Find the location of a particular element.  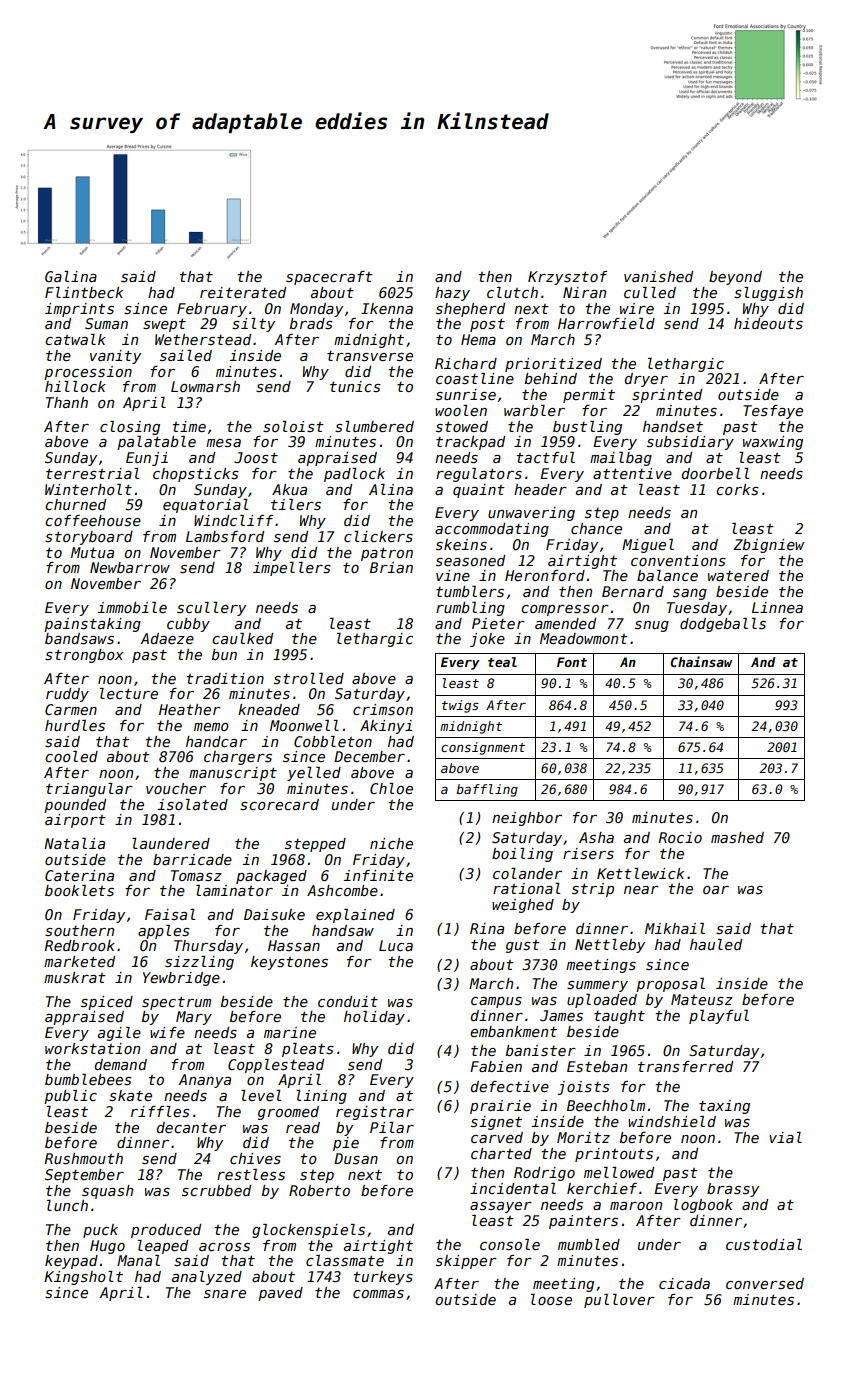

Thanh is located at coordinates (67, 402).
